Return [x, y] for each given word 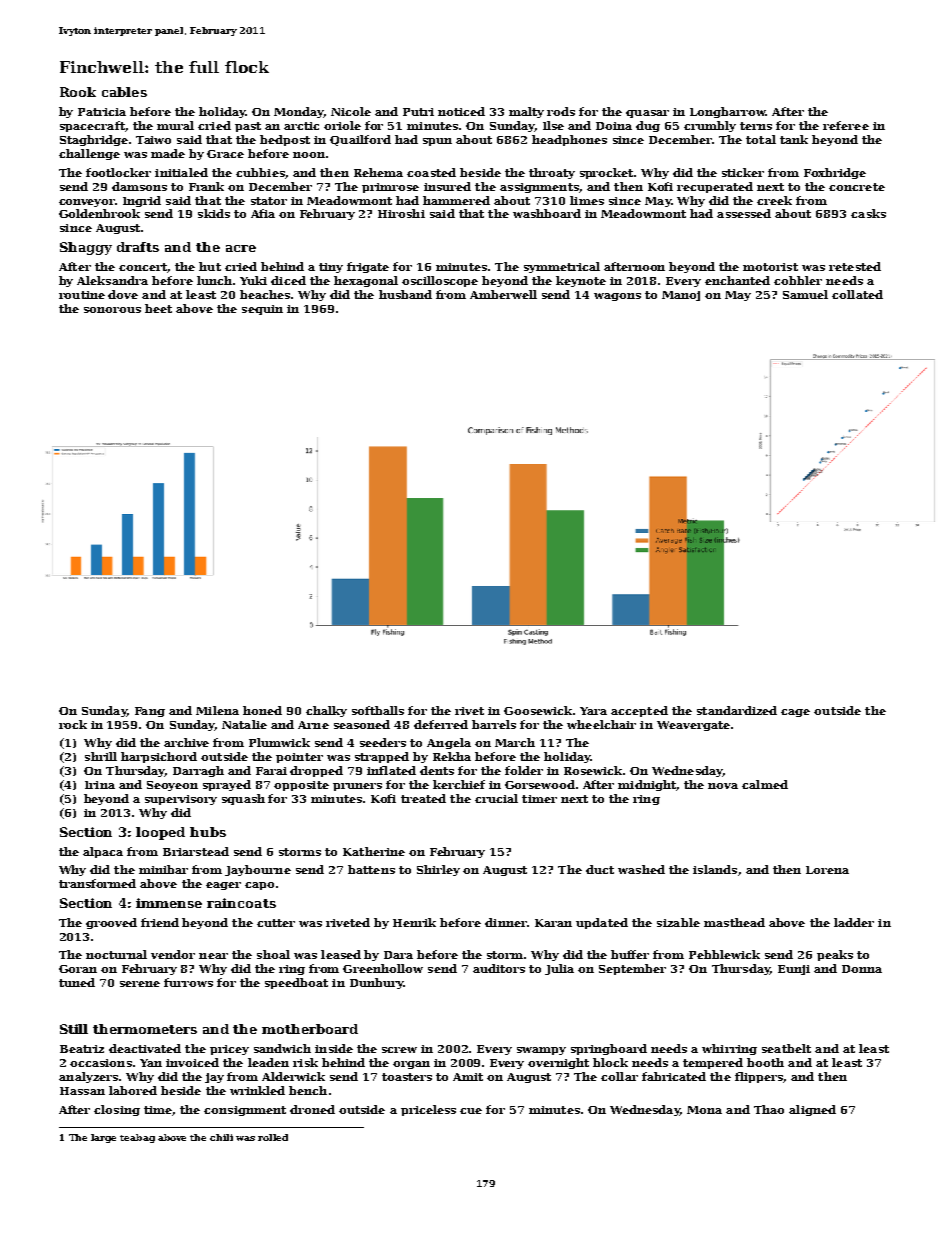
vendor [173, 954]
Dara [398, 955]
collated [857, 294]
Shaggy [86, 248]
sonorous [112, 310]
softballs [378, 710]
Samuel [805, 294]
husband [405, 294]
